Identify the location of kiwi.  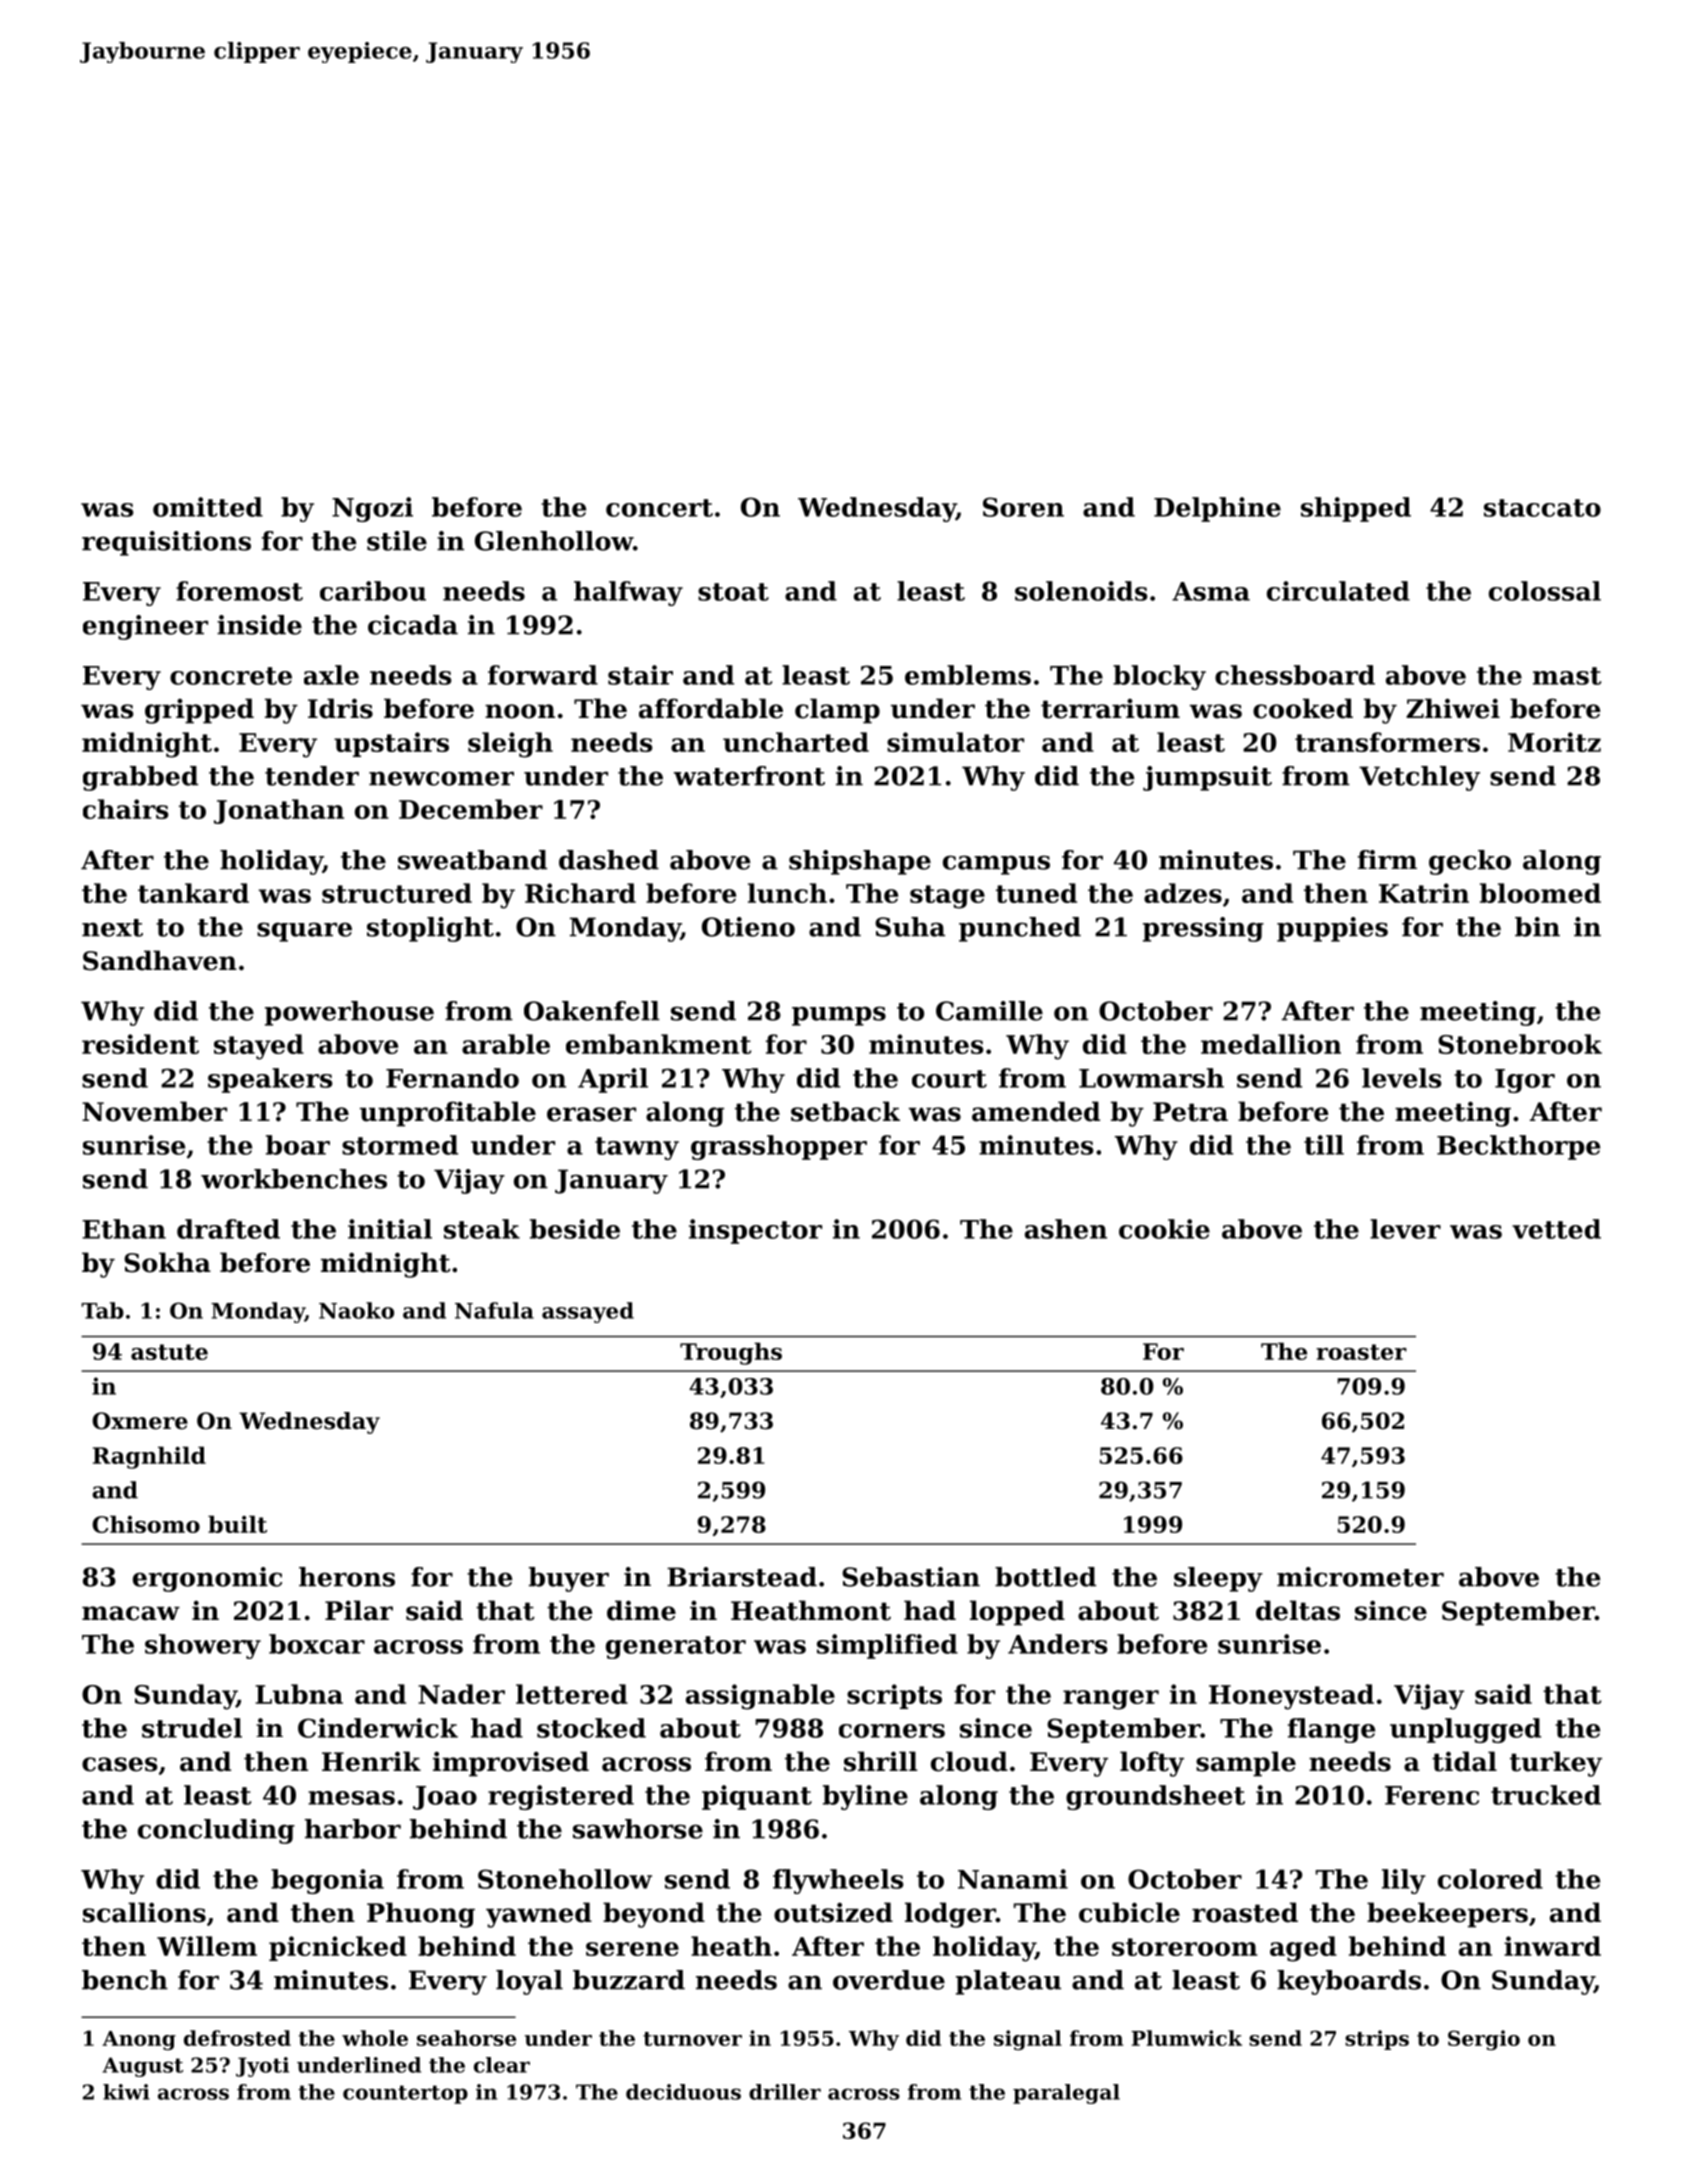
(126, 2092).
